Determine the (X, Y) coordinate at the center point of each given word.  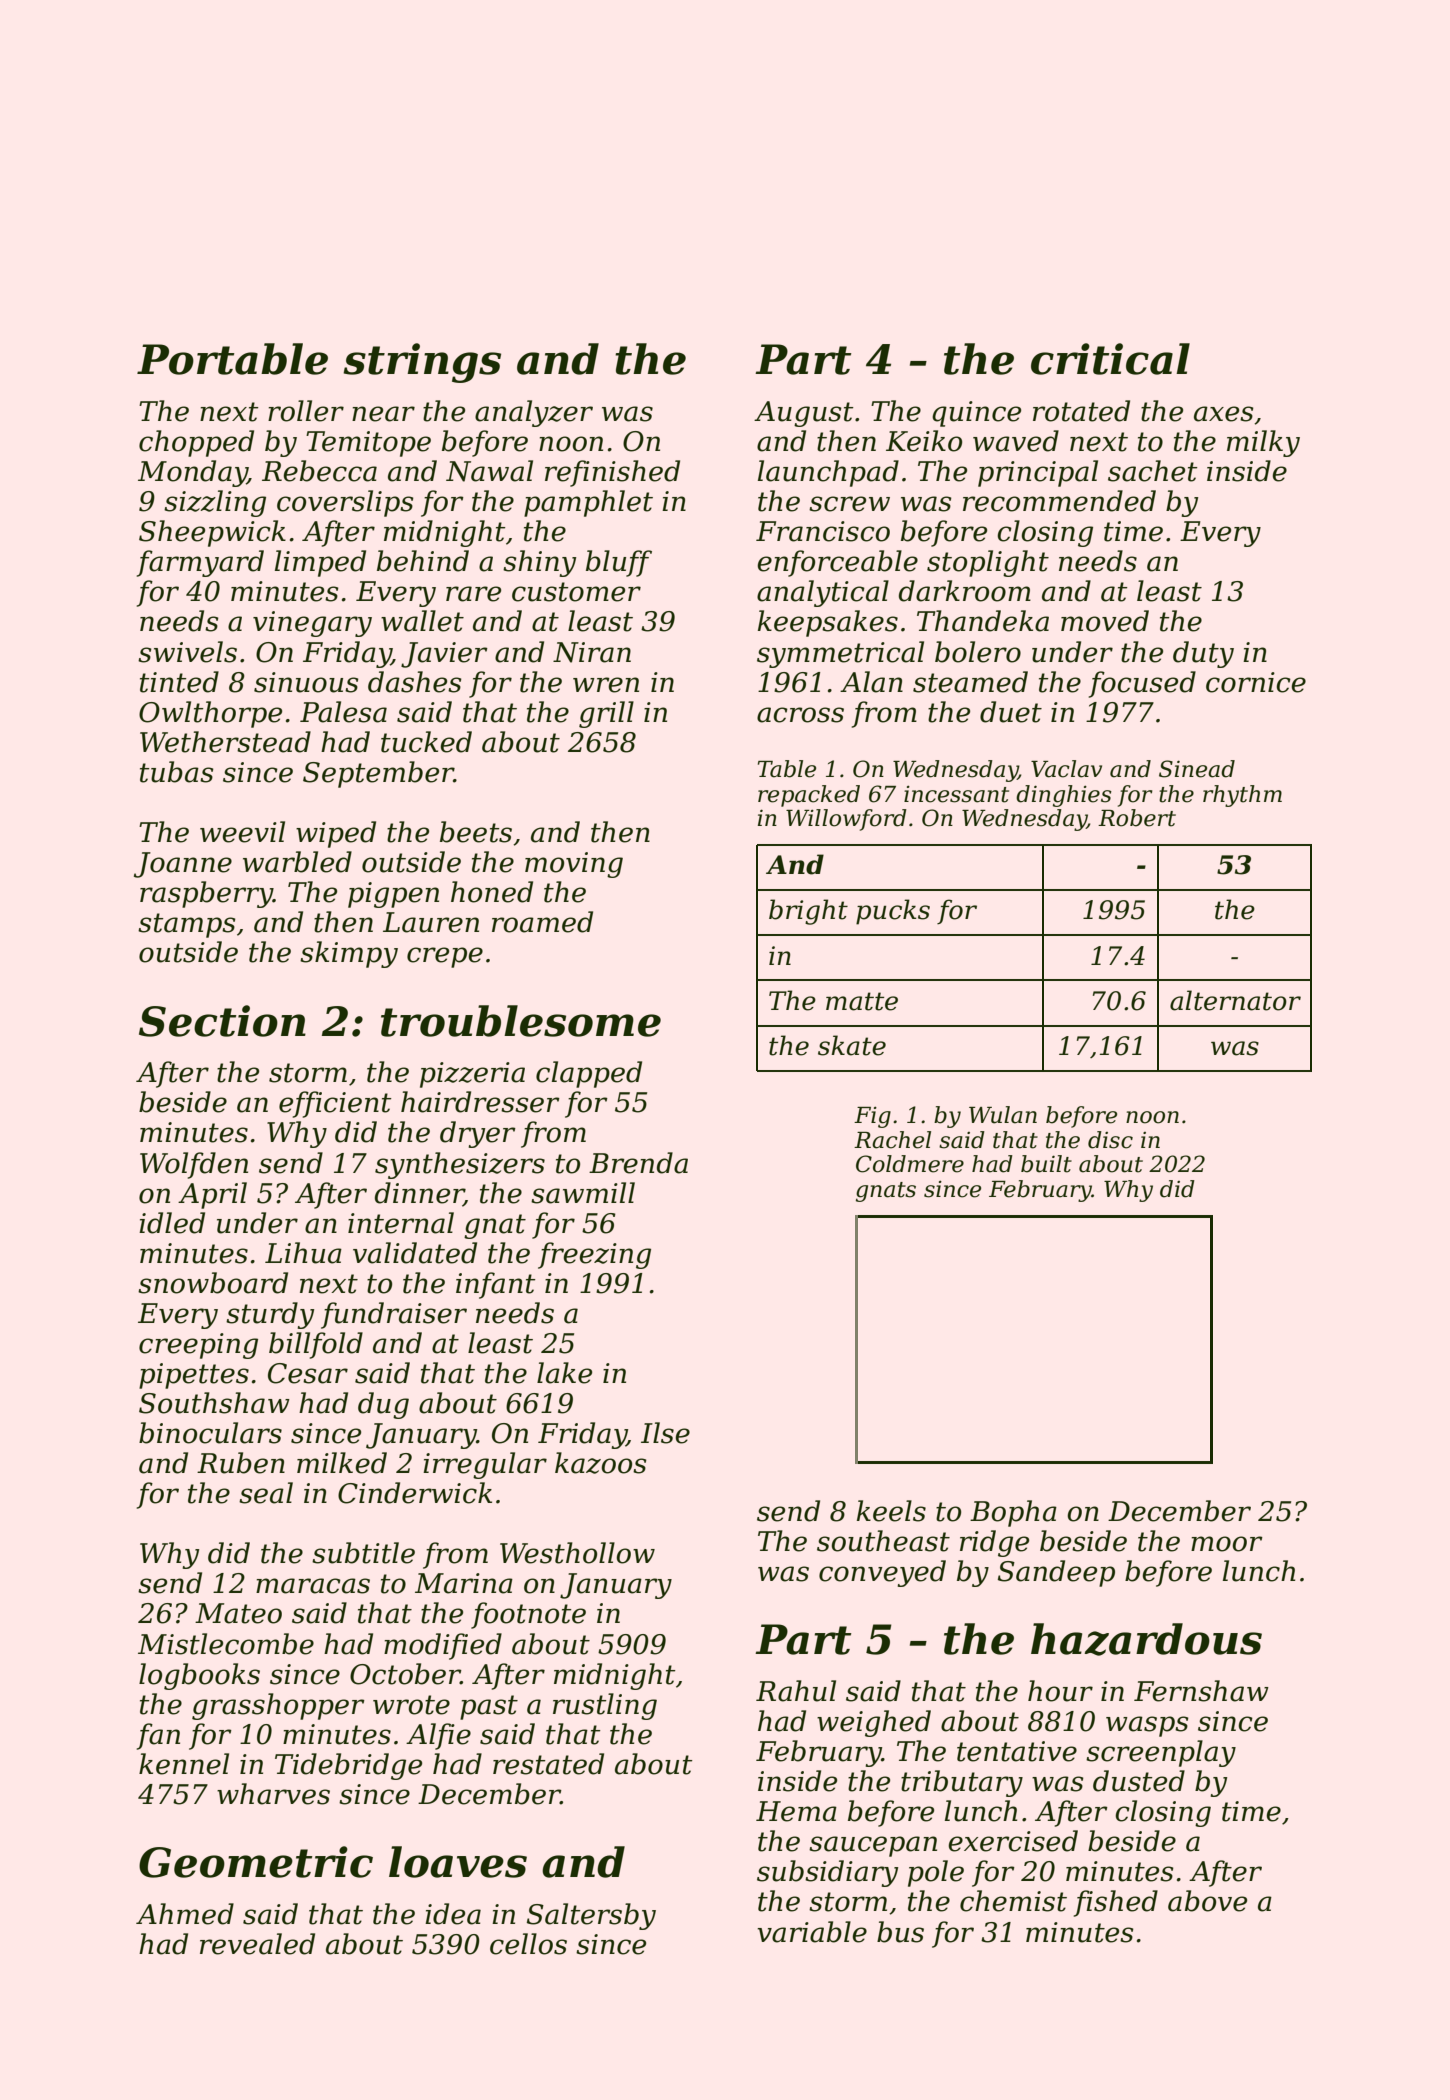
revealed (257, 1944)
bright (808, 912)
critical (1110, 359)
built (1046, 1164)
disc (1110, 1140)
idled (172, 1223)
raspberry (206, 894)
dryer (478, 1134)
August (804, 414)
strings (422, 363)
